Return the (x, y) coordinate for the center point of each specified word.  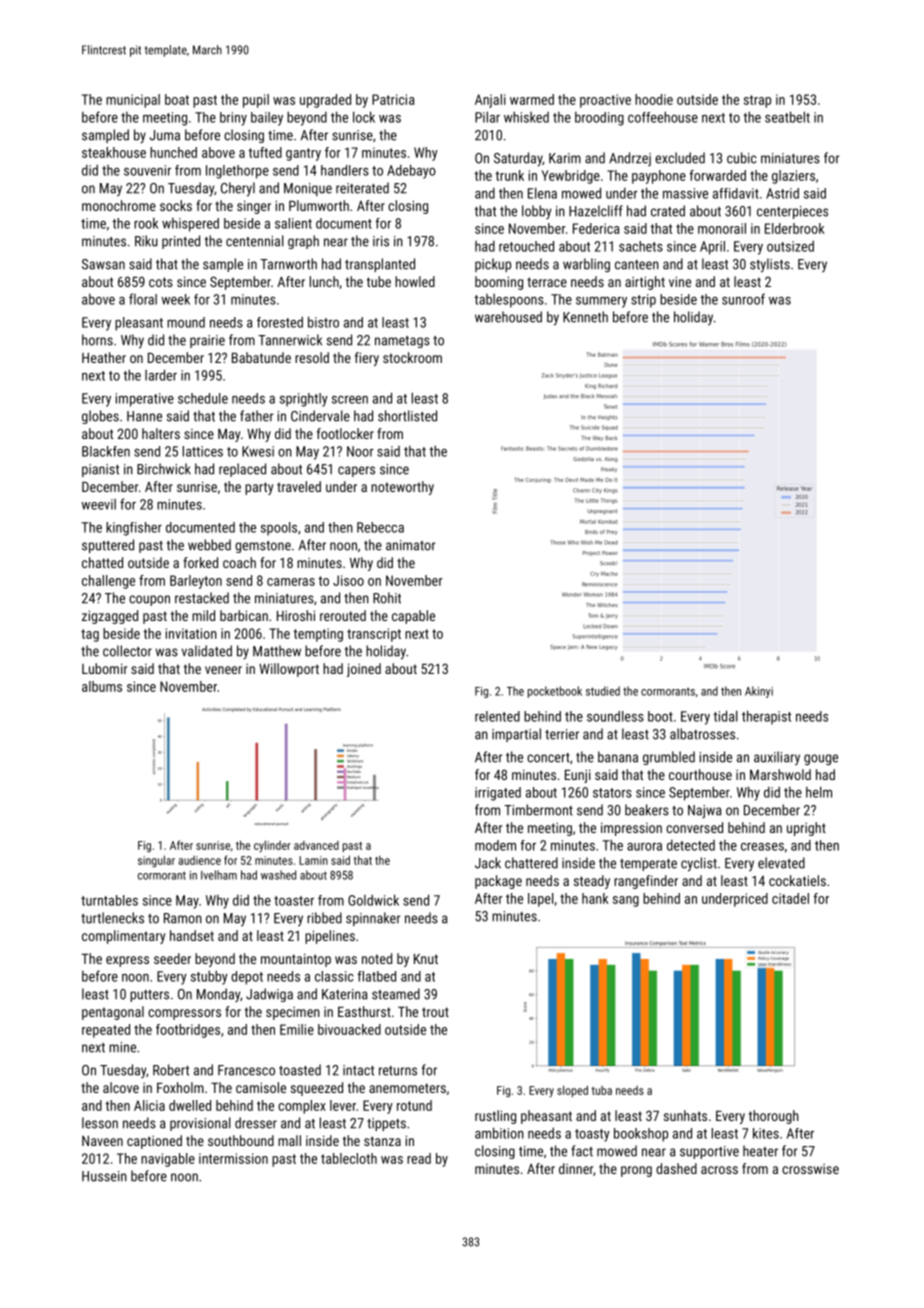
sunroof (743, 299)
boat (177, 99)
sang (626, 901)
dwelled (190, 1105)
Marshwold (780, 774)
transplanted (380, 265)
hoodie (654, 99)
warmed (532, 99)
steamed (396, 994)
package (498, 882)
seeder (172, 958)
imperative (145, 400)
